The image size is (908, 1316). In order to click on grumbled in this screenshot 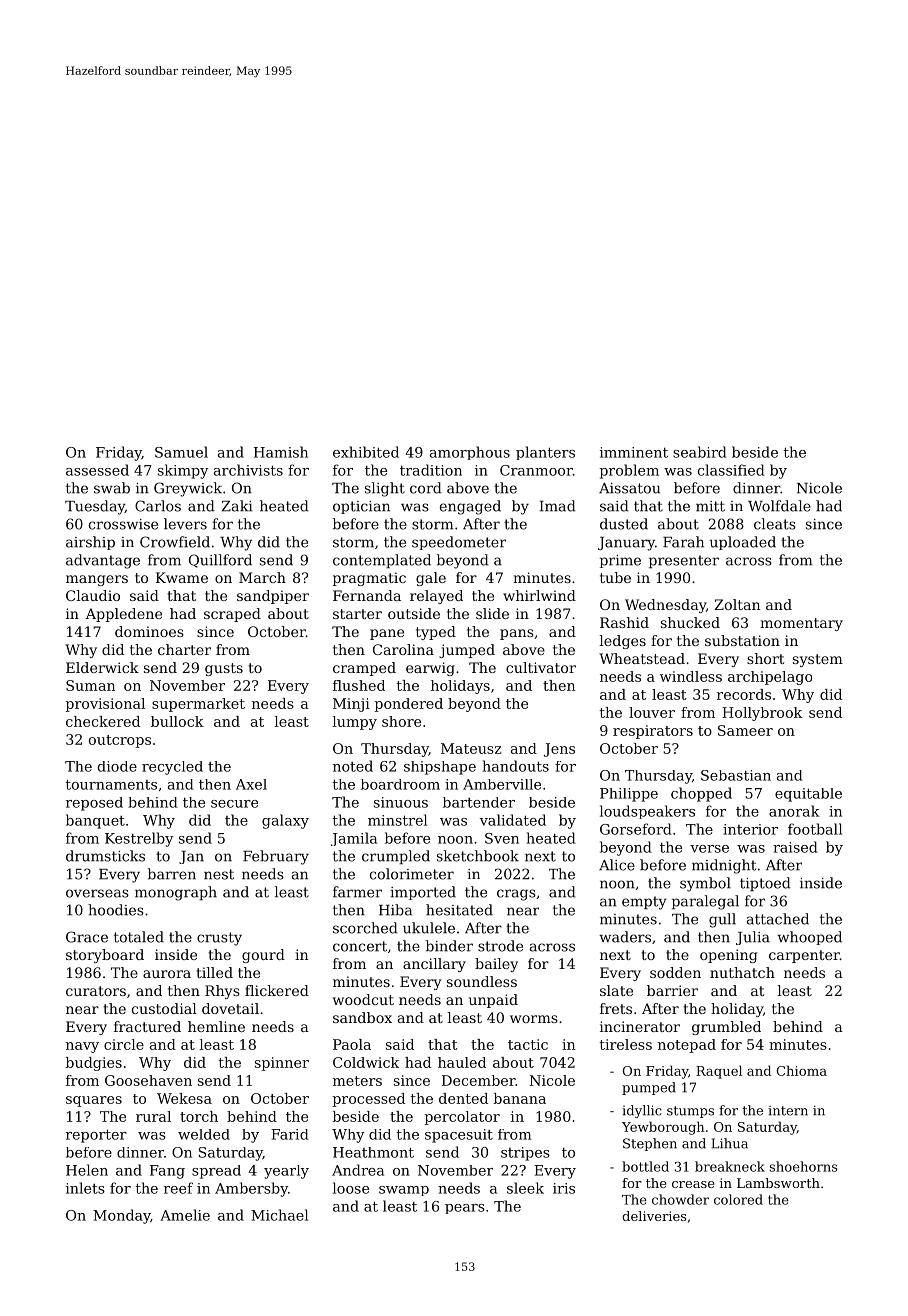, I will do `click(726, 1028)`.
